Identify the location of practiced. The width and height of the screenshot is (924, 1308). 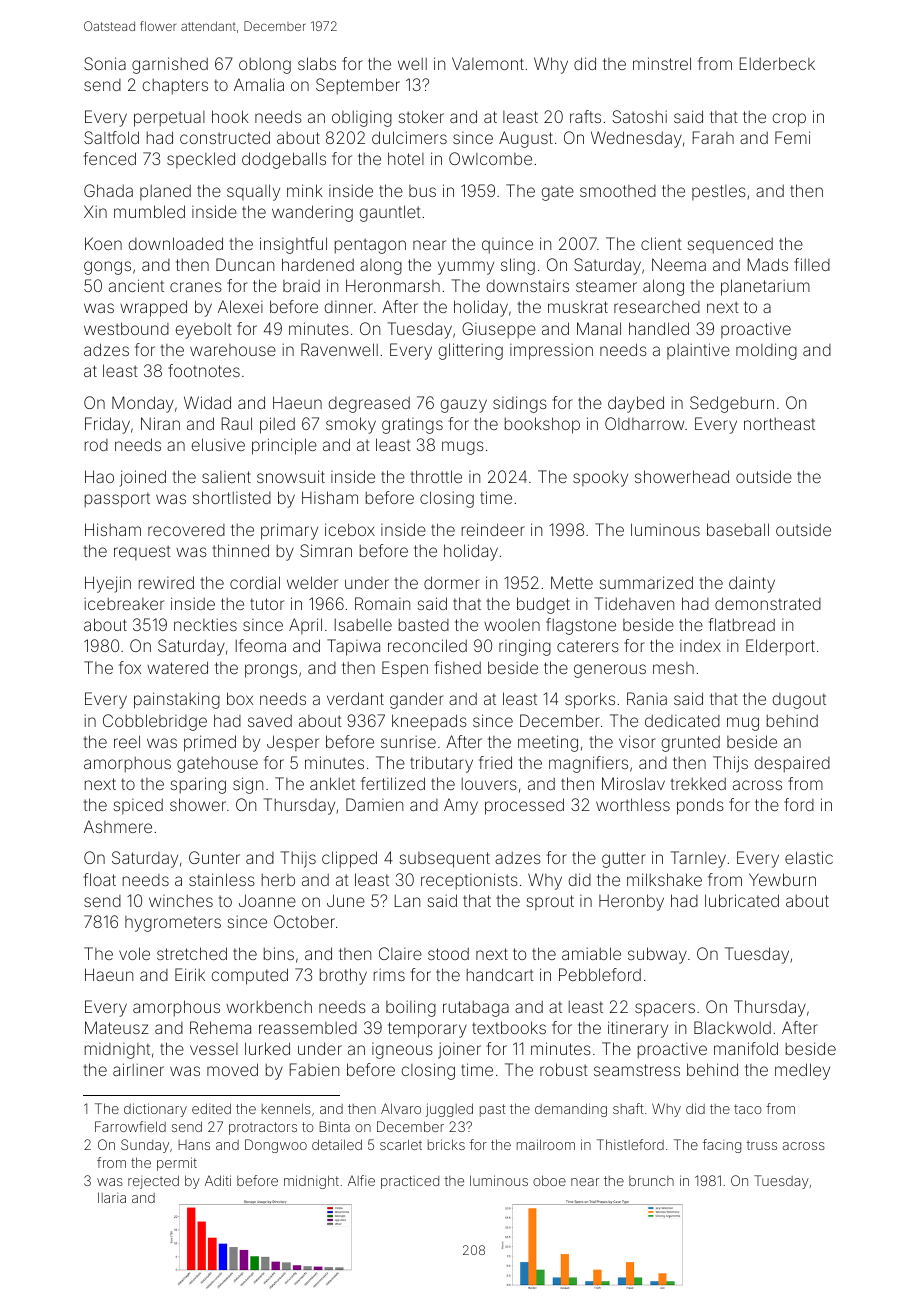
(410, 1182).
